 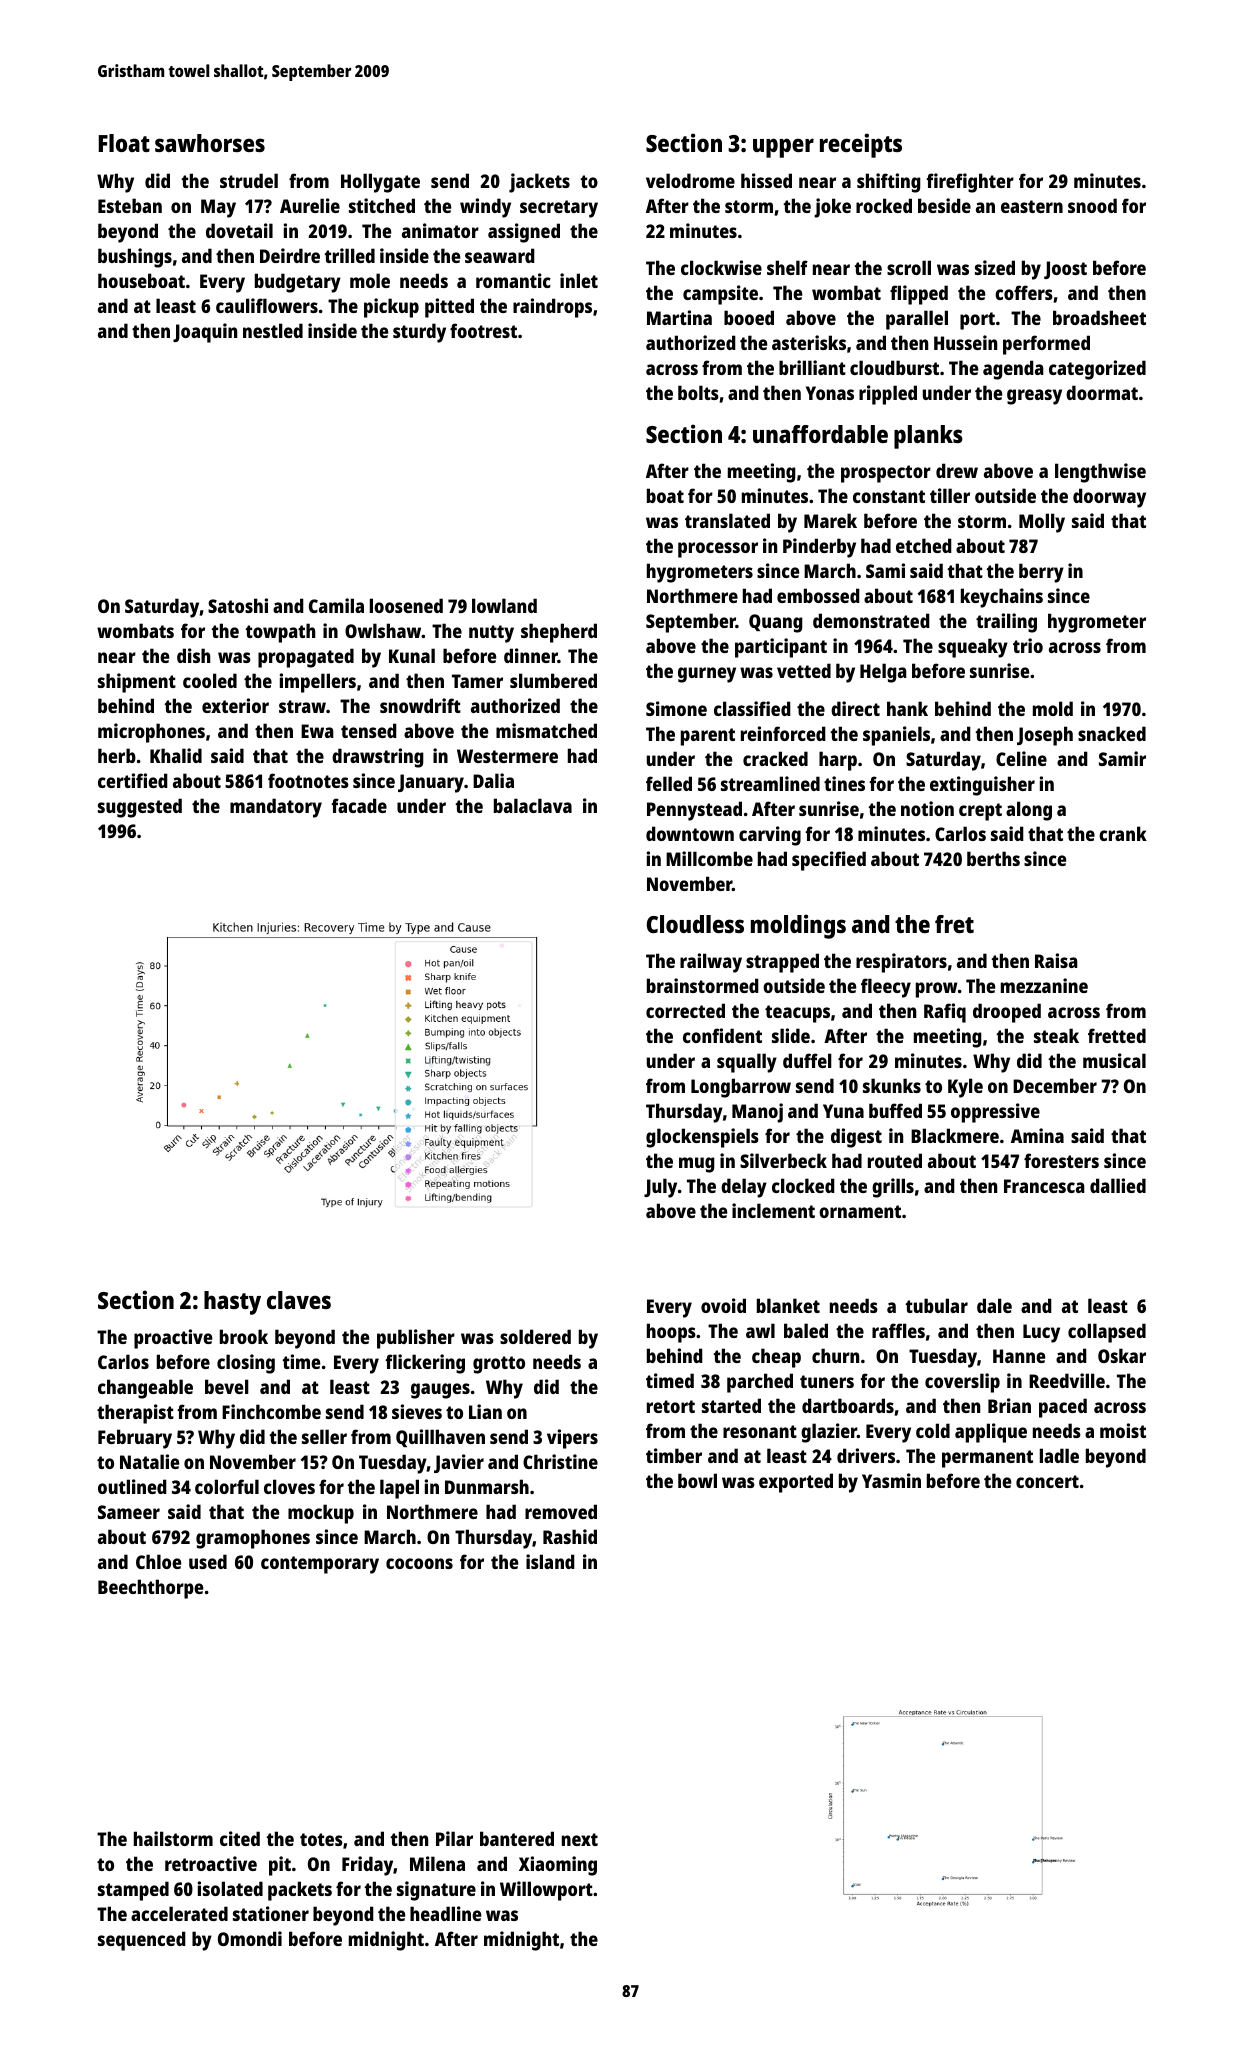 What do you see at coordinates (135, 258) in the document?
I see `bushings` at bounding box center [135, 258].
